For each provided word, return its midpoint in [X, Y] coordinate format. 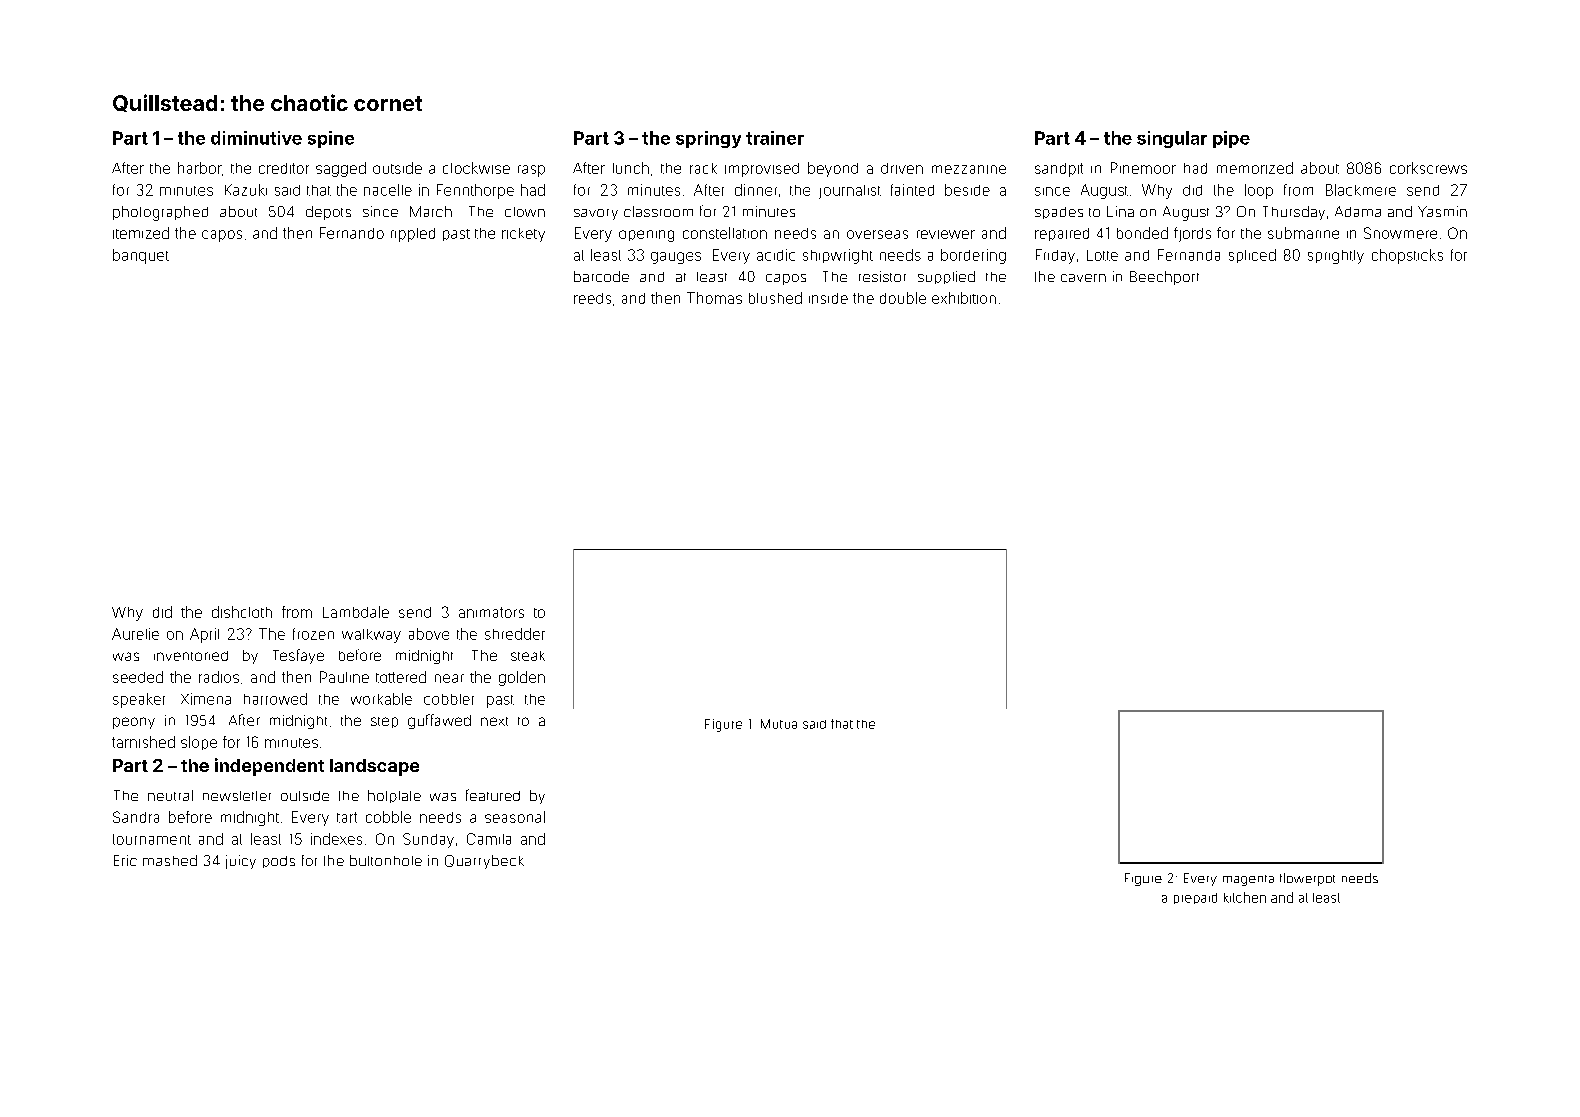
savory [596, 214]
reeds [592, 298]
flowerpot [1307, 879]
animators [491, 612]
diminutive [256, 138]
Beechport [1164, 278]
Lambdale [356, 612]
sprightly [1336, 257]
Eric [125, 860]
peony [134, 723]
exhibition [964, 298]
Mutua [779, 724]
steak [528, 656]
